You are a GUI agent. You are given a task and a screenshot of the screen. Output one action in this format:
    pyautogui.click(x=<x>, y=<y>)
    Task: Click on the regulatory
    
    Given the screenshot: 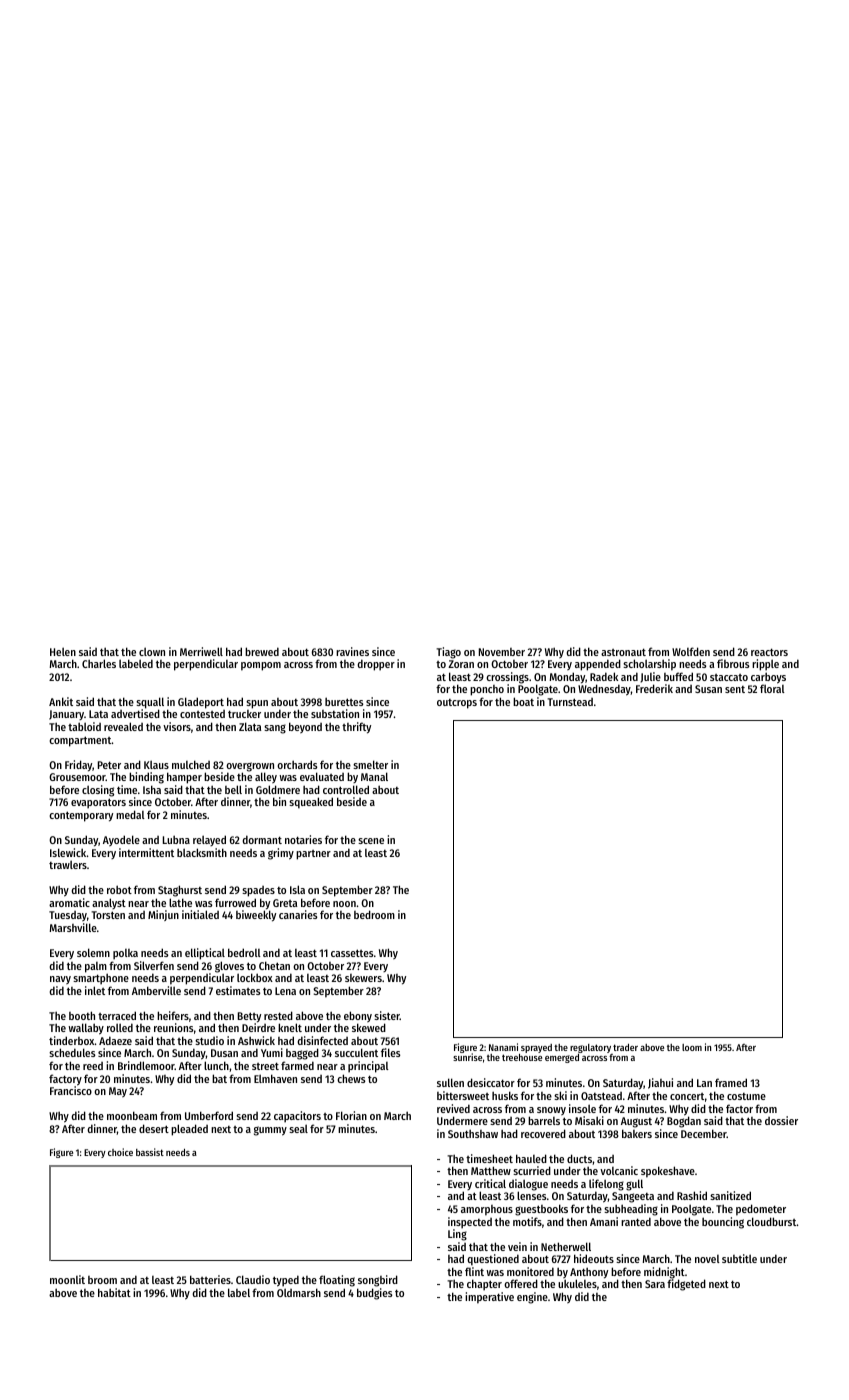 What is the action you would take?
    pyautogui.click(x=590, y=1048)
